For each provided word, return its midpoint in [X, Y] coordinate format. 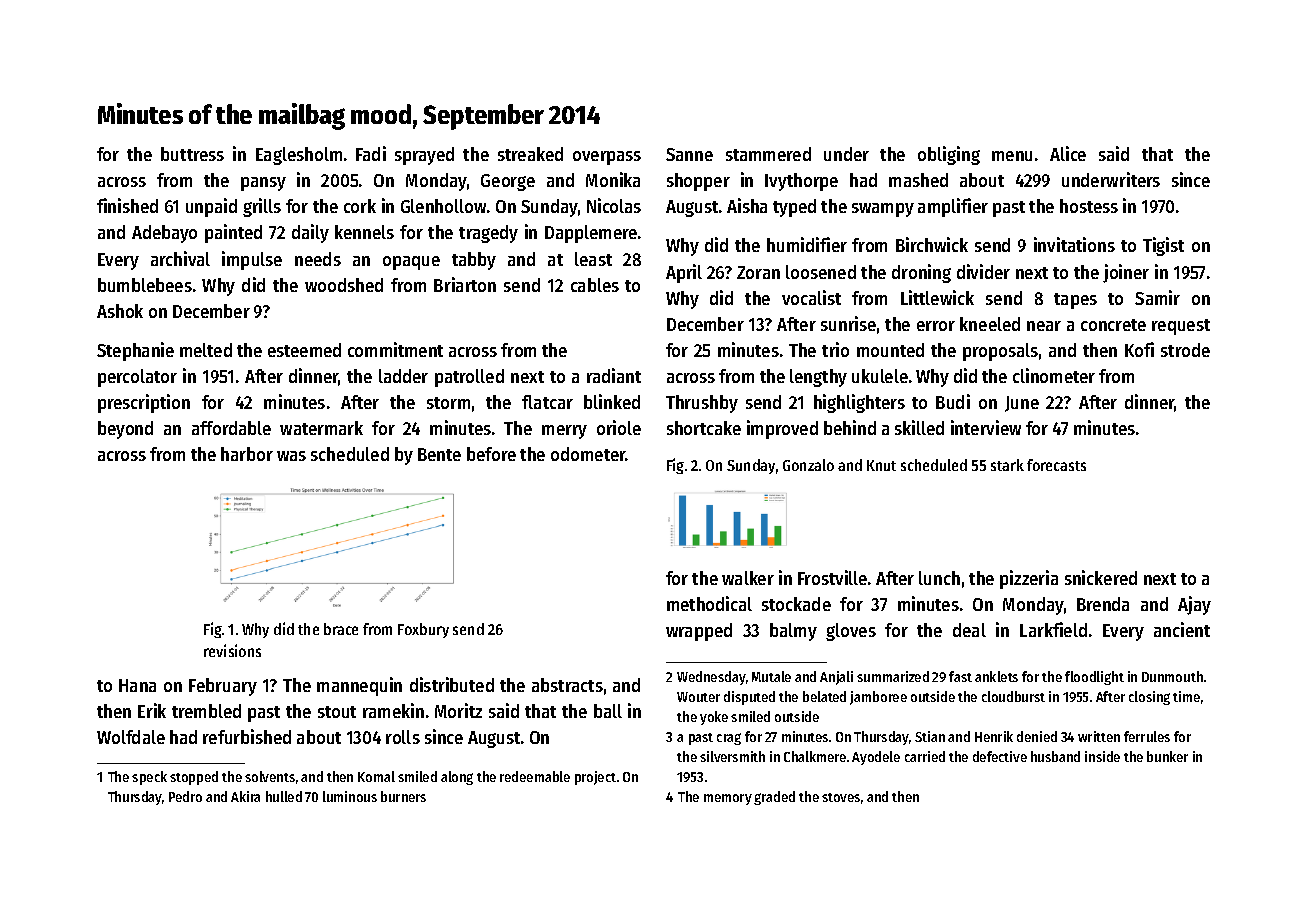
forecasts [1056, 465]
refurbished [247, 736]
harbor [247, 454]
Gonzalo [808, 465]
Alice [1068, 153]
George [508, 182]
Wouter [698, 697]
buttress [192, 154]
